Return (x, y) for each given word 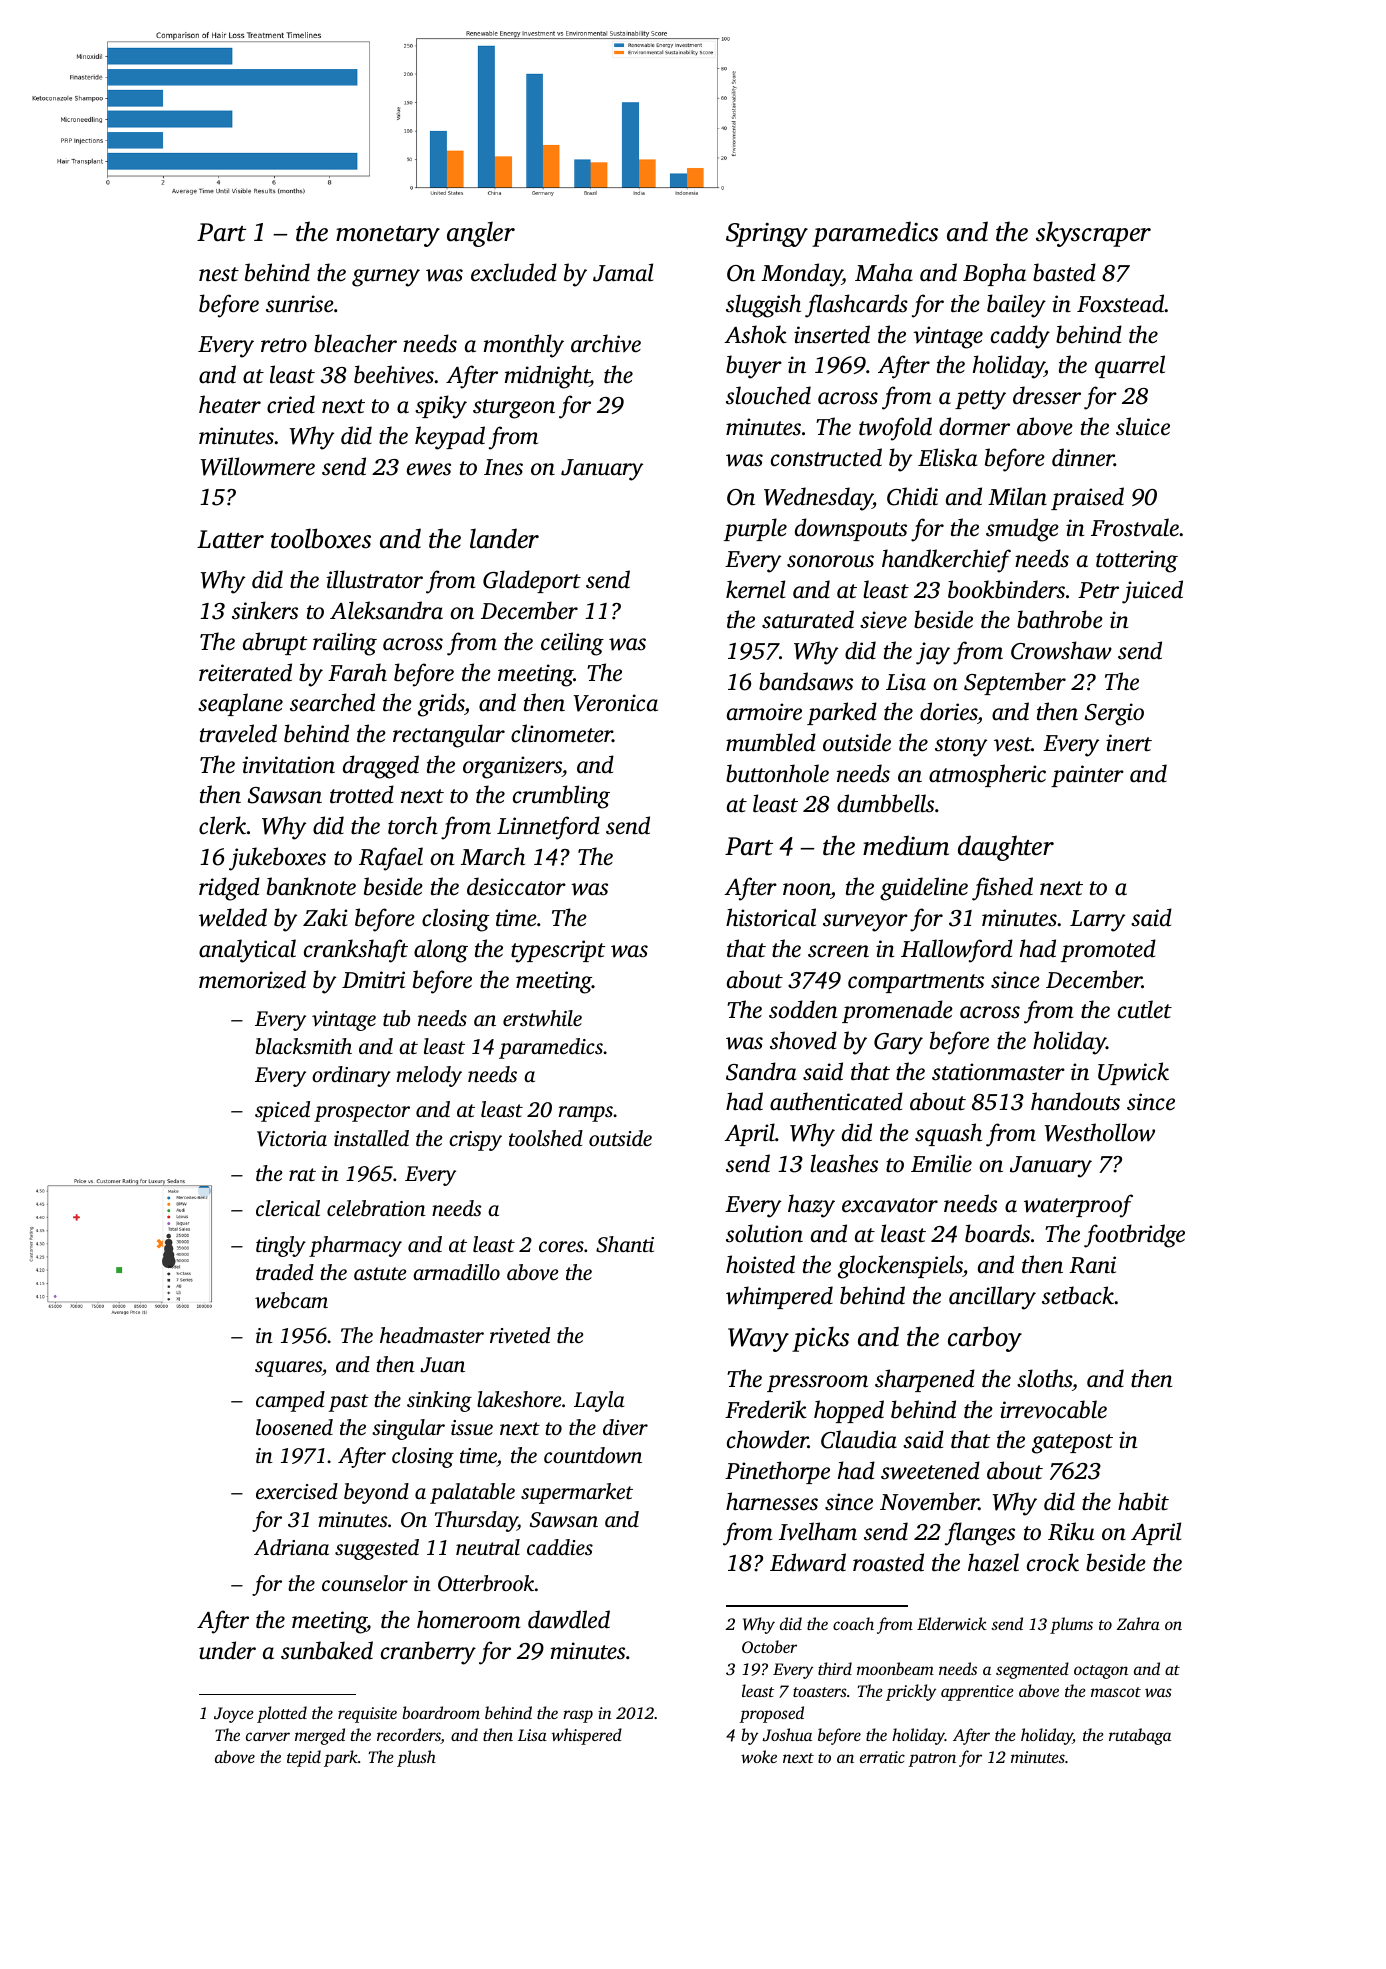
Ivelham (818, 1531)
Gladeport (532, 581)
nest (219, 274)
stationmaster (998, 1072)
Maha (884, 272)
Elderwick (952, 1623)
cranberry (428, 1653)
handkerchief (946, 561)
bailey (1016, 306)
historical (771, 917)
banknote (311, 886)
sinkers (265, 610)
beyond (376, 1493)
